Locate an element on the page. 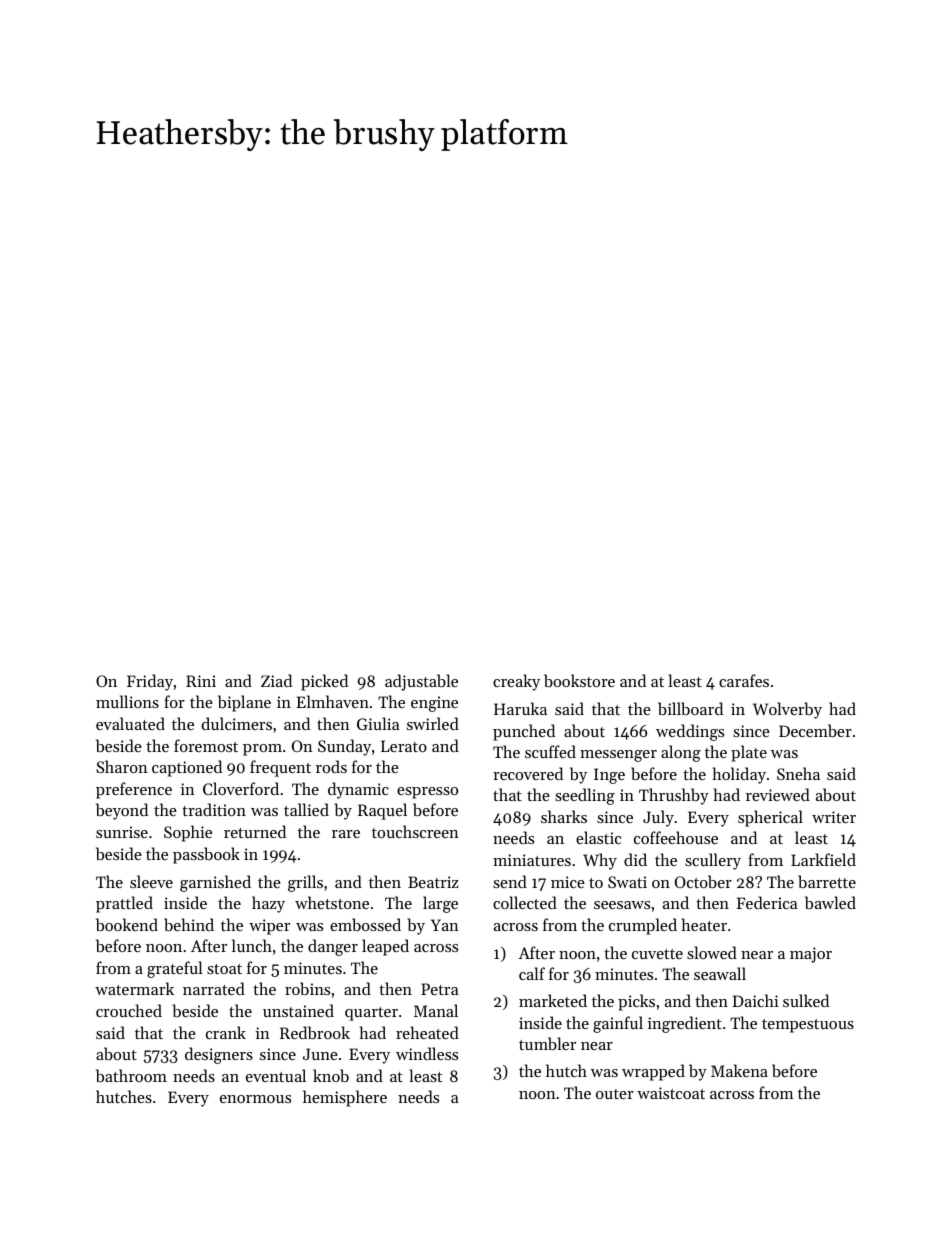 The height and width of the page is (1233, 952). enormous is located at coordinates (255, 1099).
